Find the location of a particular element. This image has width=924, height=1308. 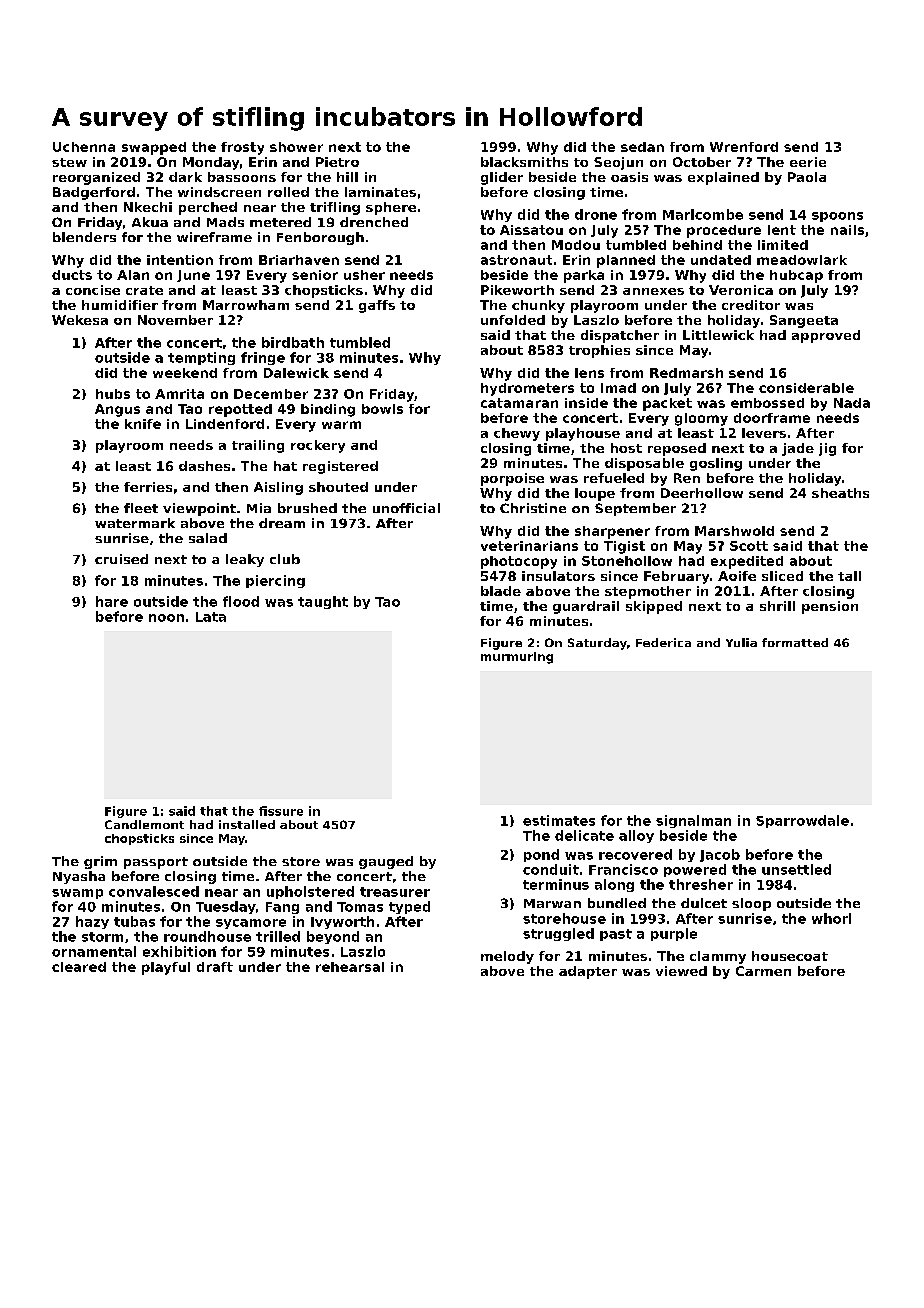

rehearsal is located at coordinates (350, 967).
